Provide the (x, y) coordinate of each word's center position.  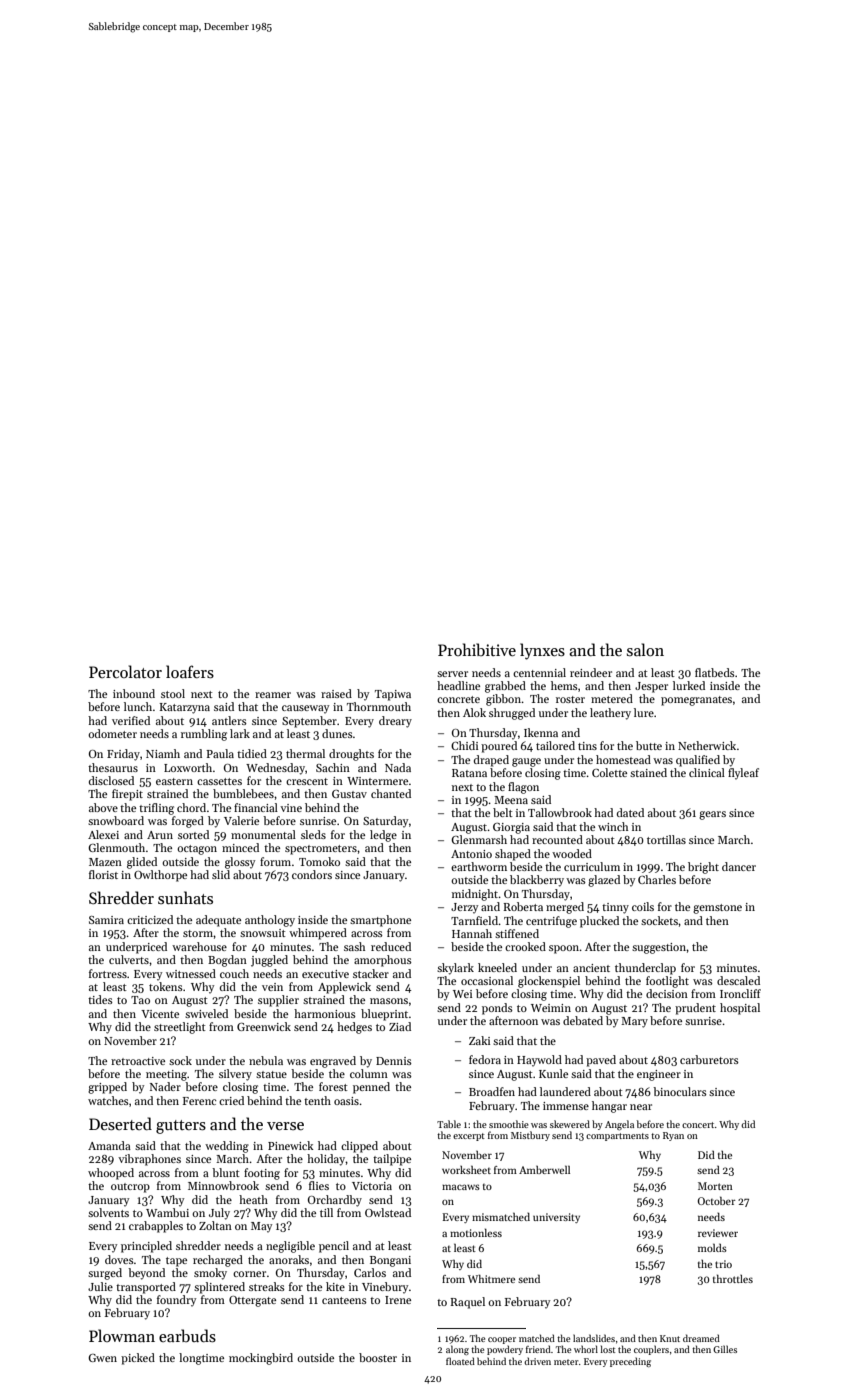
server (452, 674)
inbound (134, 693)
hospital (740, 1009)
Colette (609, 772)
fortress (108, 973)
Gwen (102, 1358)
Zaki (479, 1040)
